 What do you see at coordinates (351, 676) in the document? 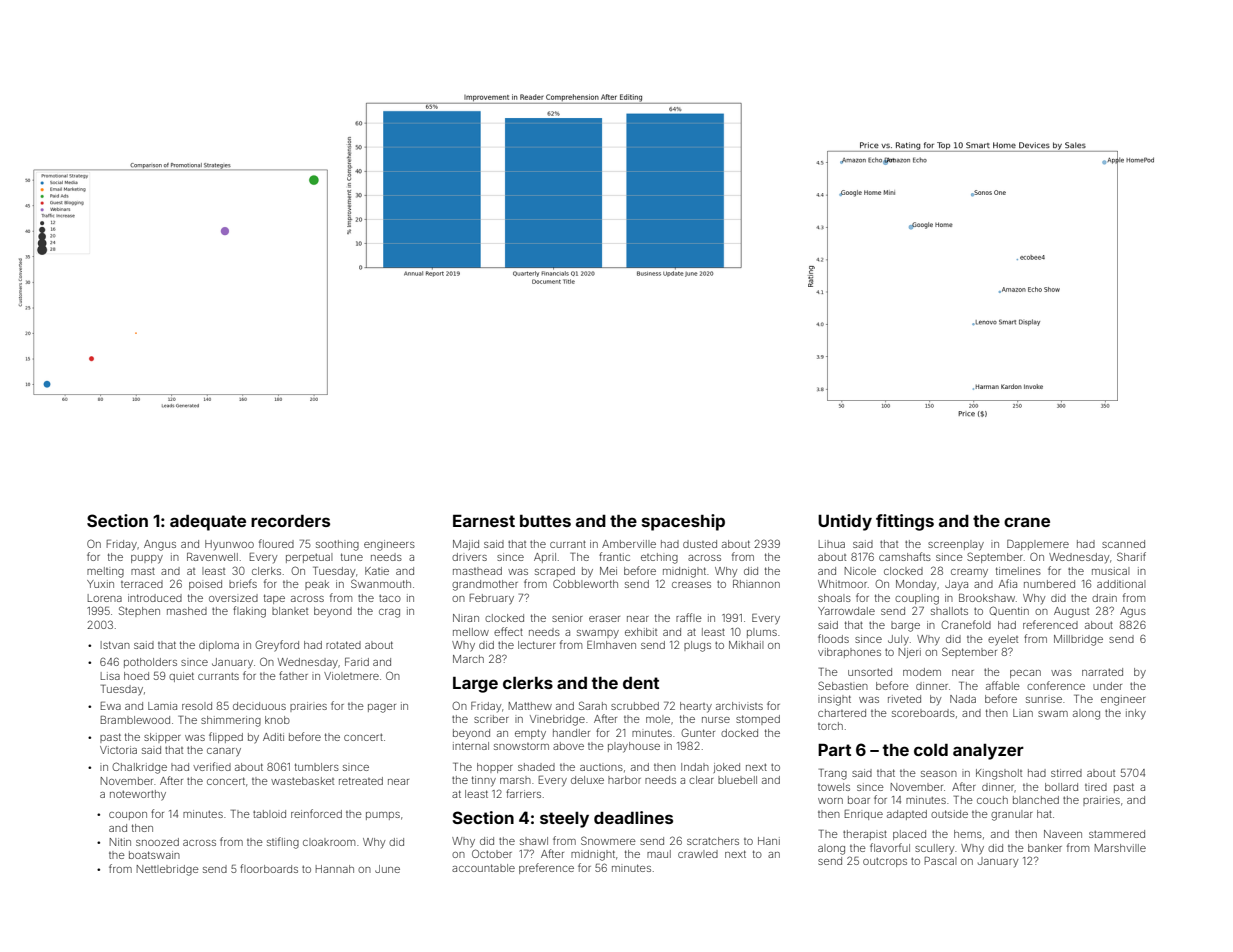
I see `Violetmere` at bounding box center [351, 676].
